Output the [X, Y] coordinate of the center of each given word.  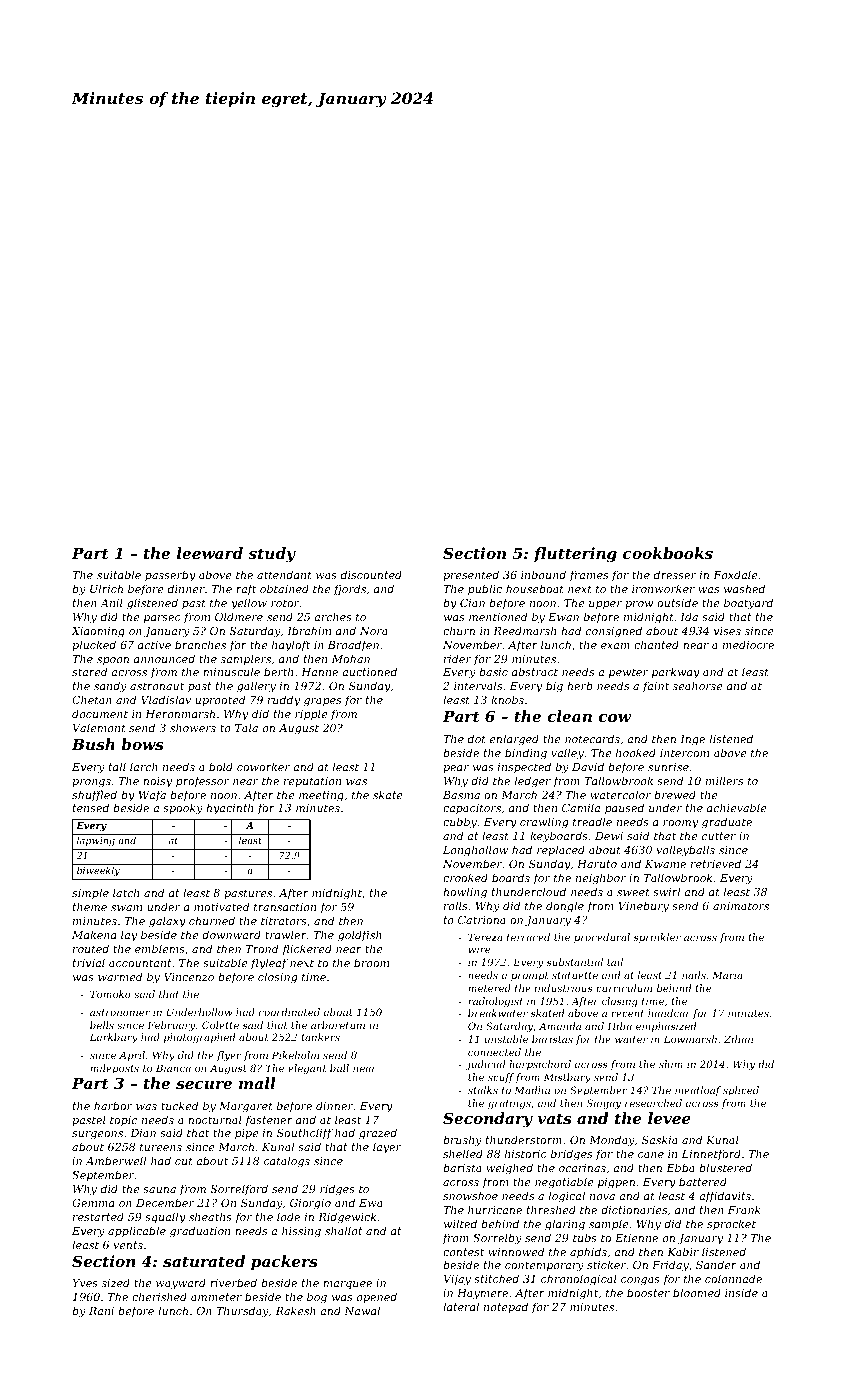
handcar [669, 1013]
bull [339, 1068]
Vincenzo [189, 977]
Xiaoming [98, 632]
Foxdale [735, 574]
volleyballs [685, 851]
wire [479, 949]
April [132, 1056]
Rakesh [296, 1310]
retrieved [716, 863]
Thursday [242, 1312]
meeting [321, 796]
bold [221, 766]
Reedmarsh [524, 630]
